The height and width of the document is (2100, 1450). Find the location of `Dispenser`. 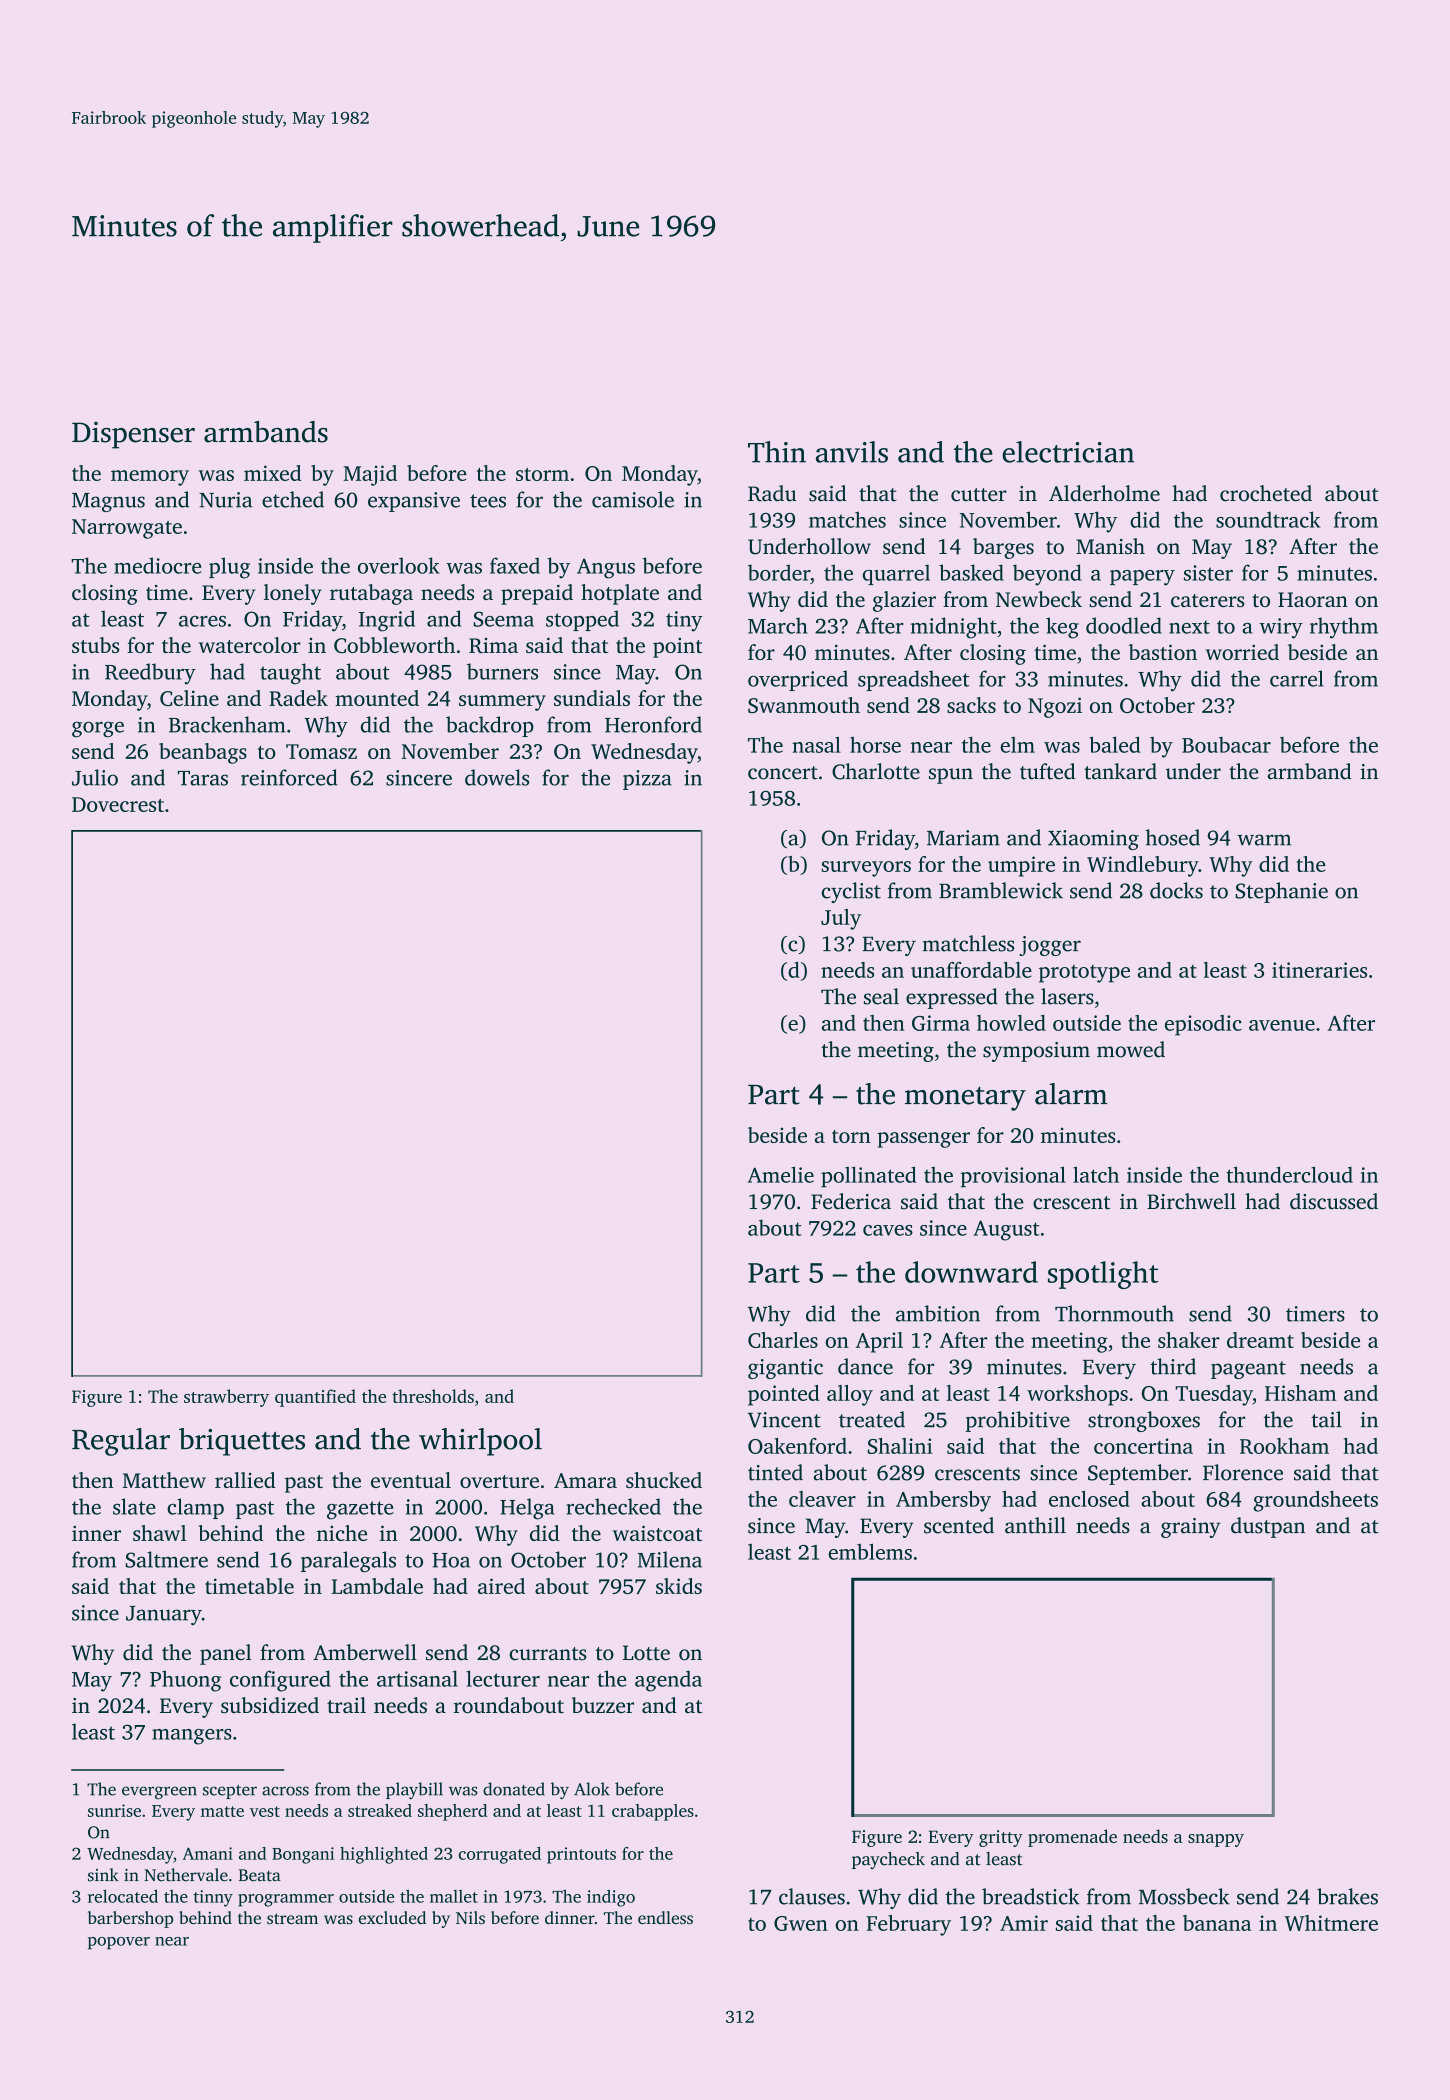

Dispenser is located at coordinates (133, 435).
